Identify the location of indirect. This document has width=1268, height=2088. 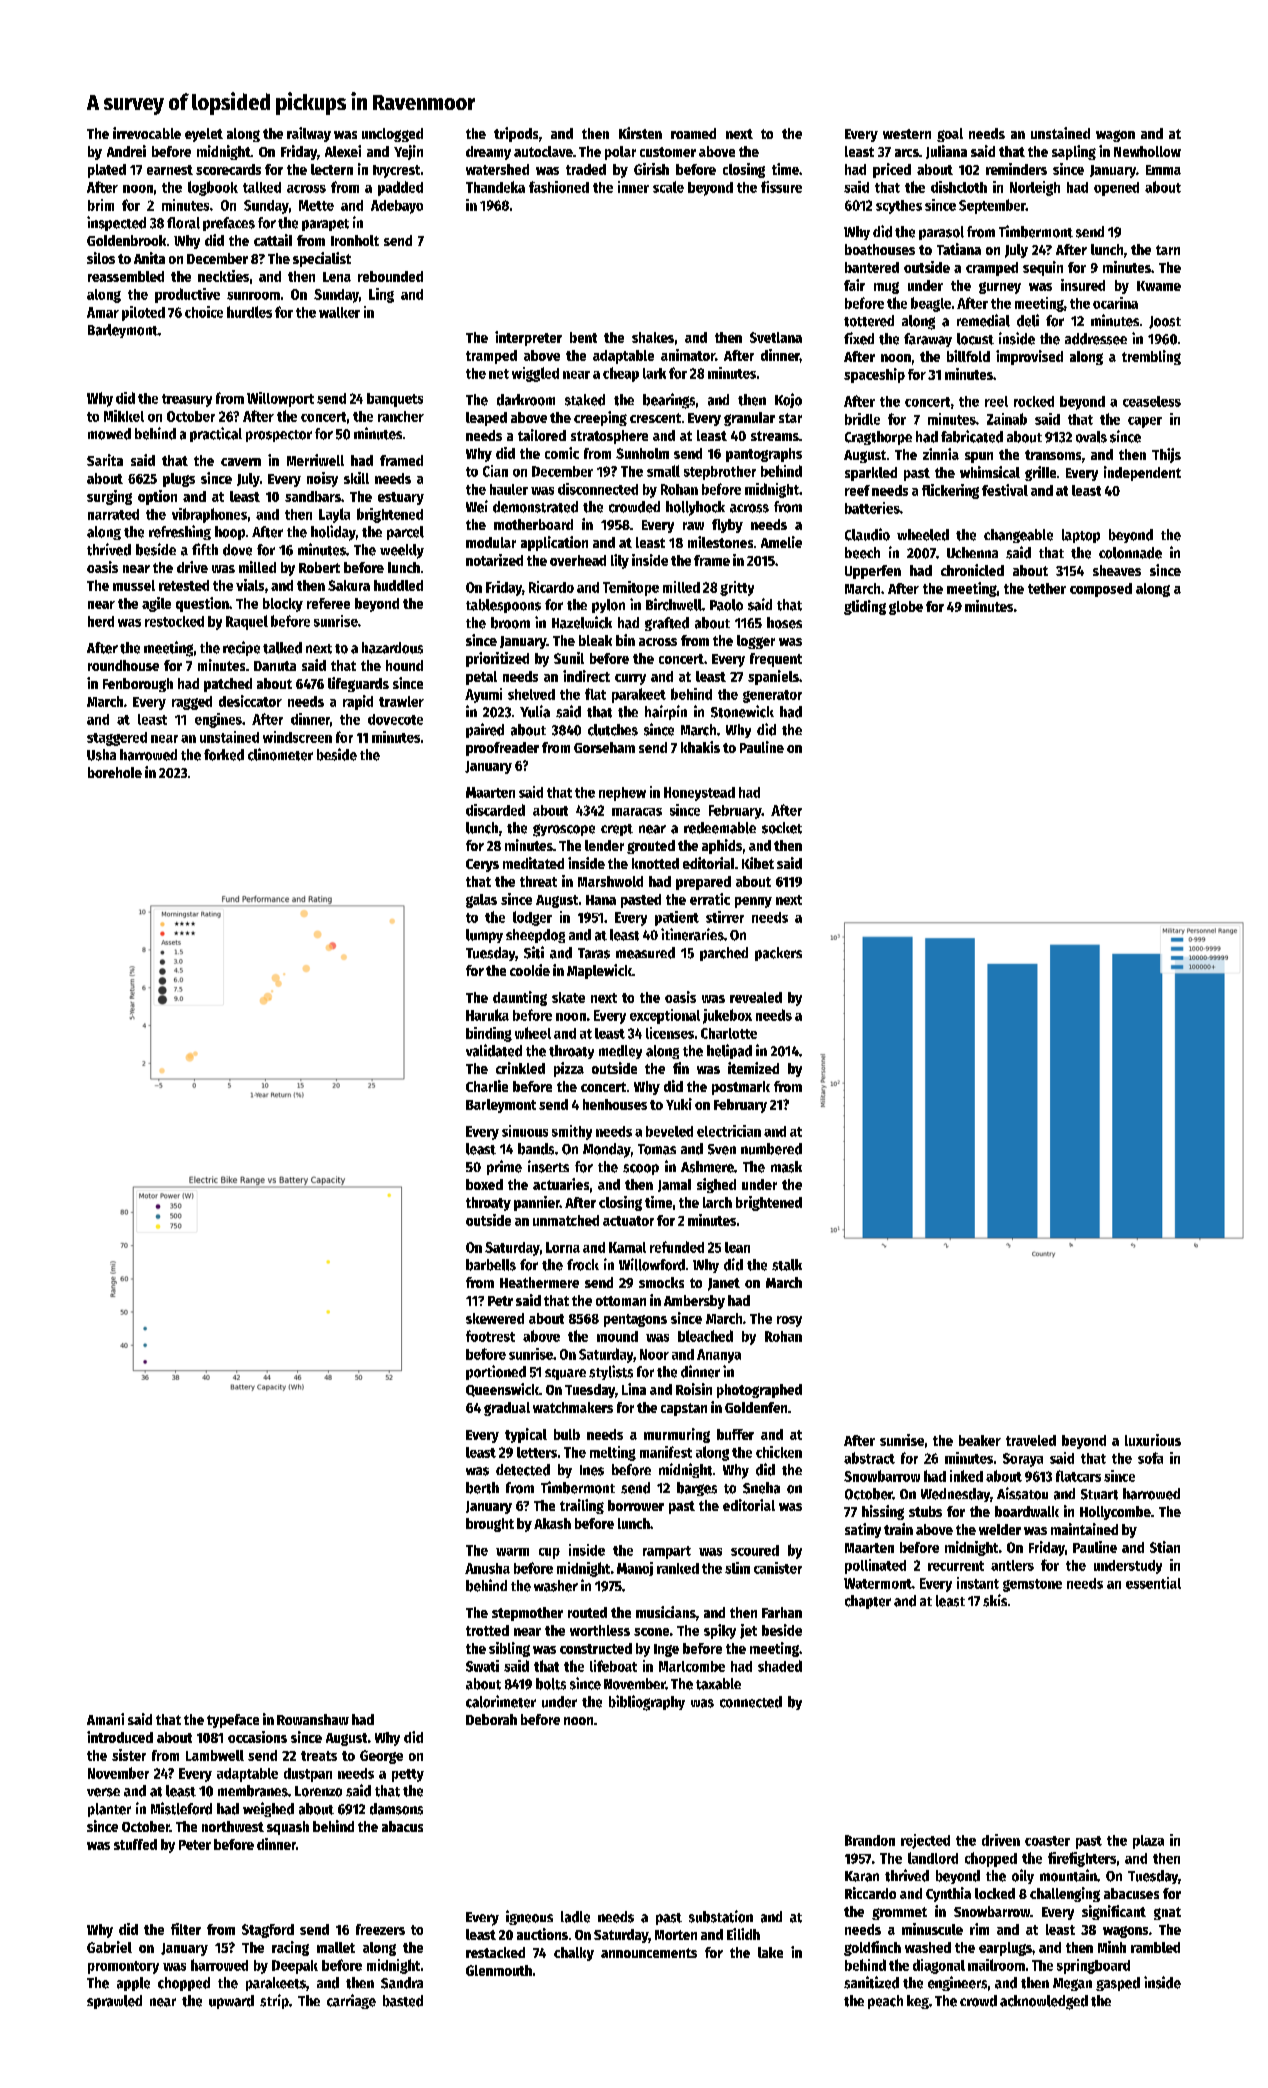
(586, 676).
